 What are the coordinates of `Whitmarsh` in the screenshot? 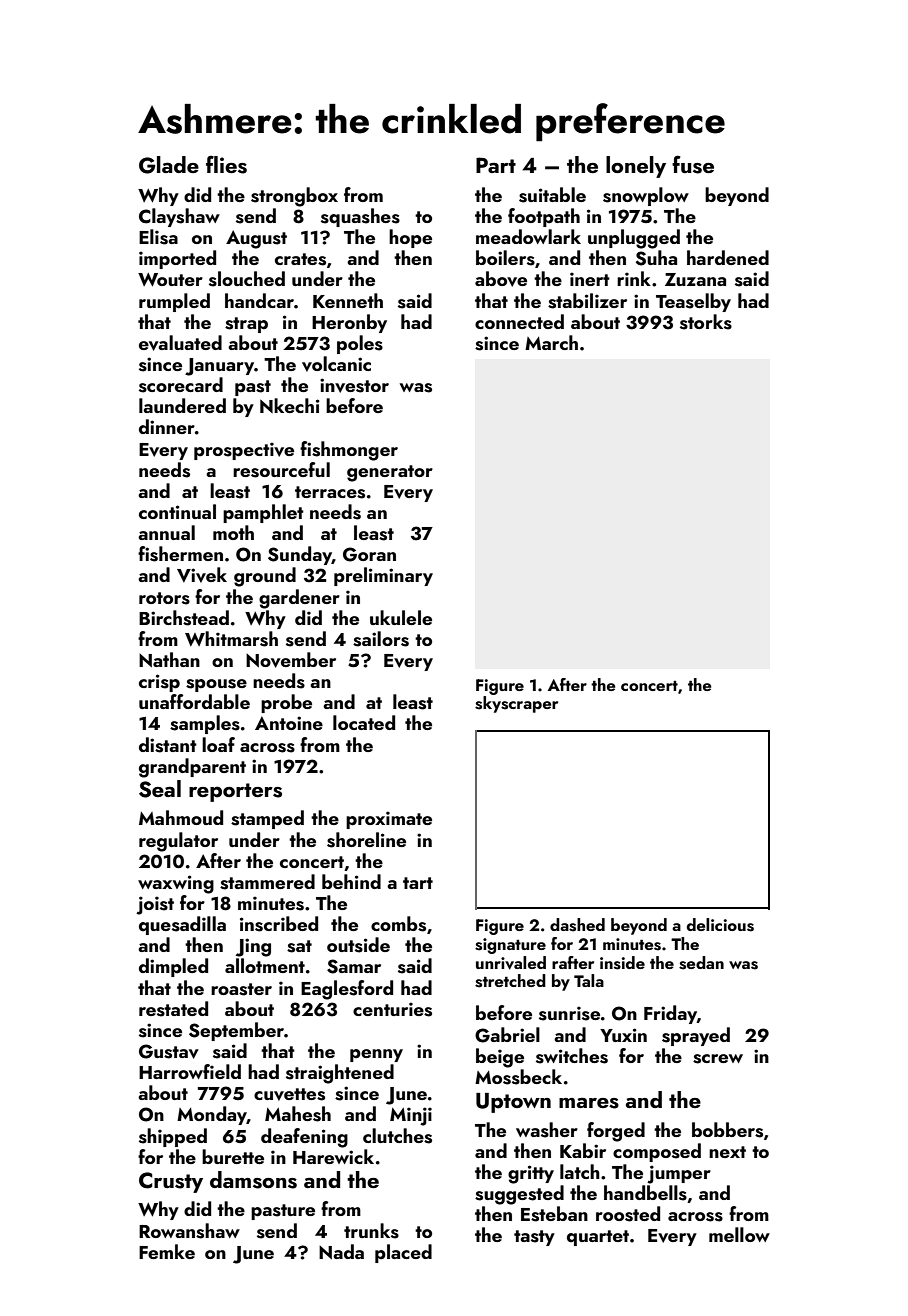 It's located at (231, 639).
